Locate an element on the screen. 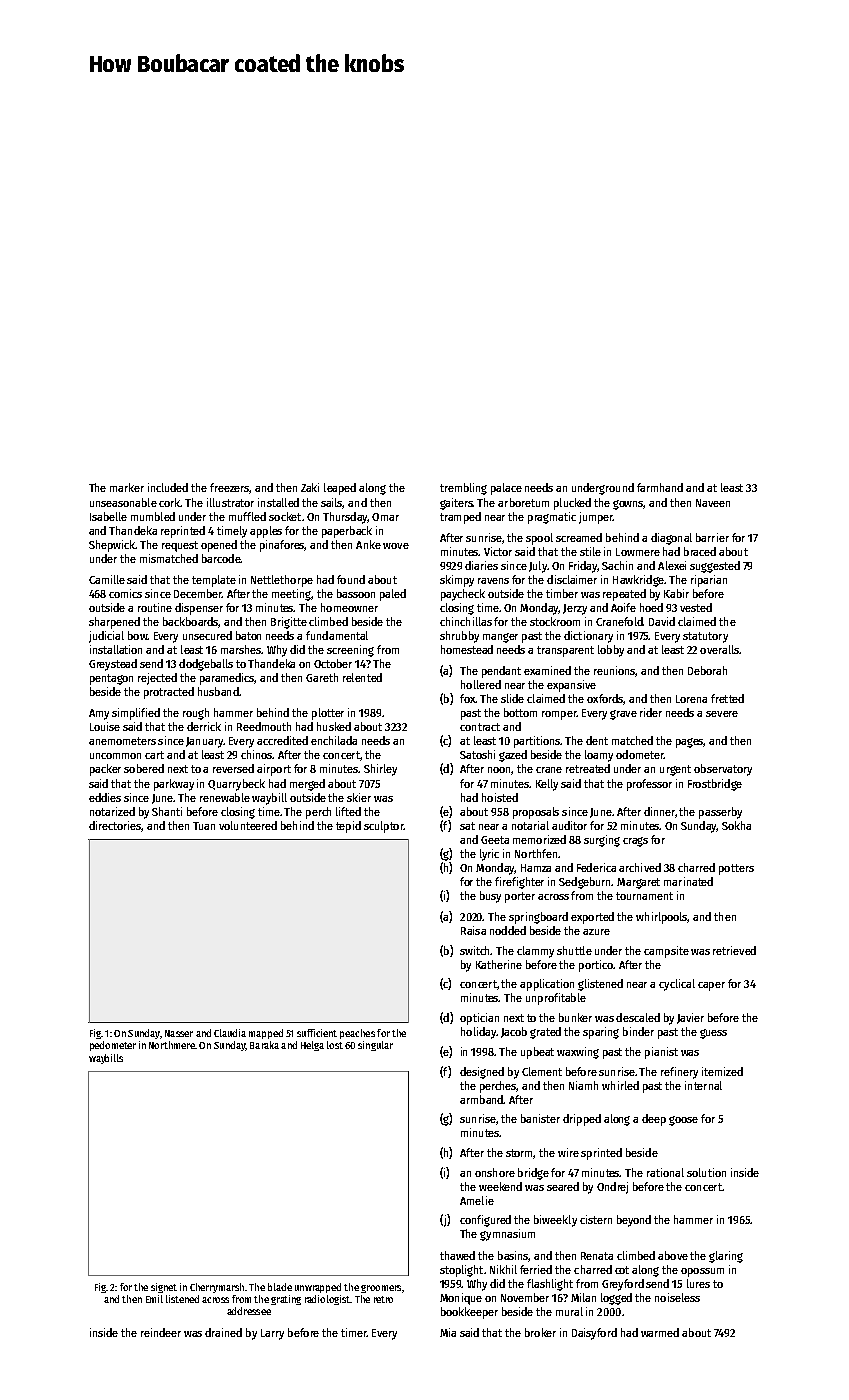 Image resolution: width=849 pixels, height=1400 pixels. farmhand is located at coordinates (660, 487).
